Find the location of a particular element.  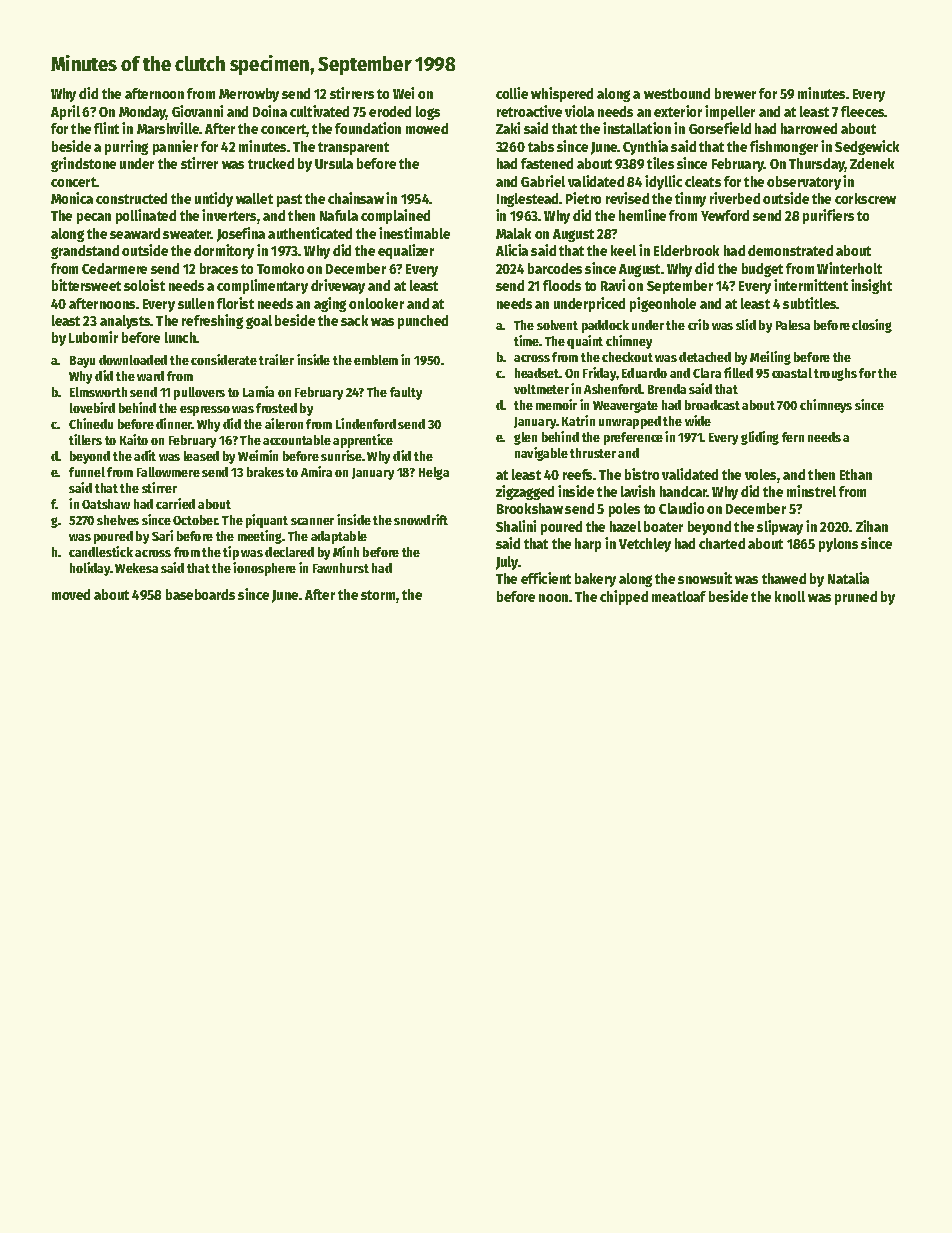

Sedgewick is located at coordinates (867, 147).
